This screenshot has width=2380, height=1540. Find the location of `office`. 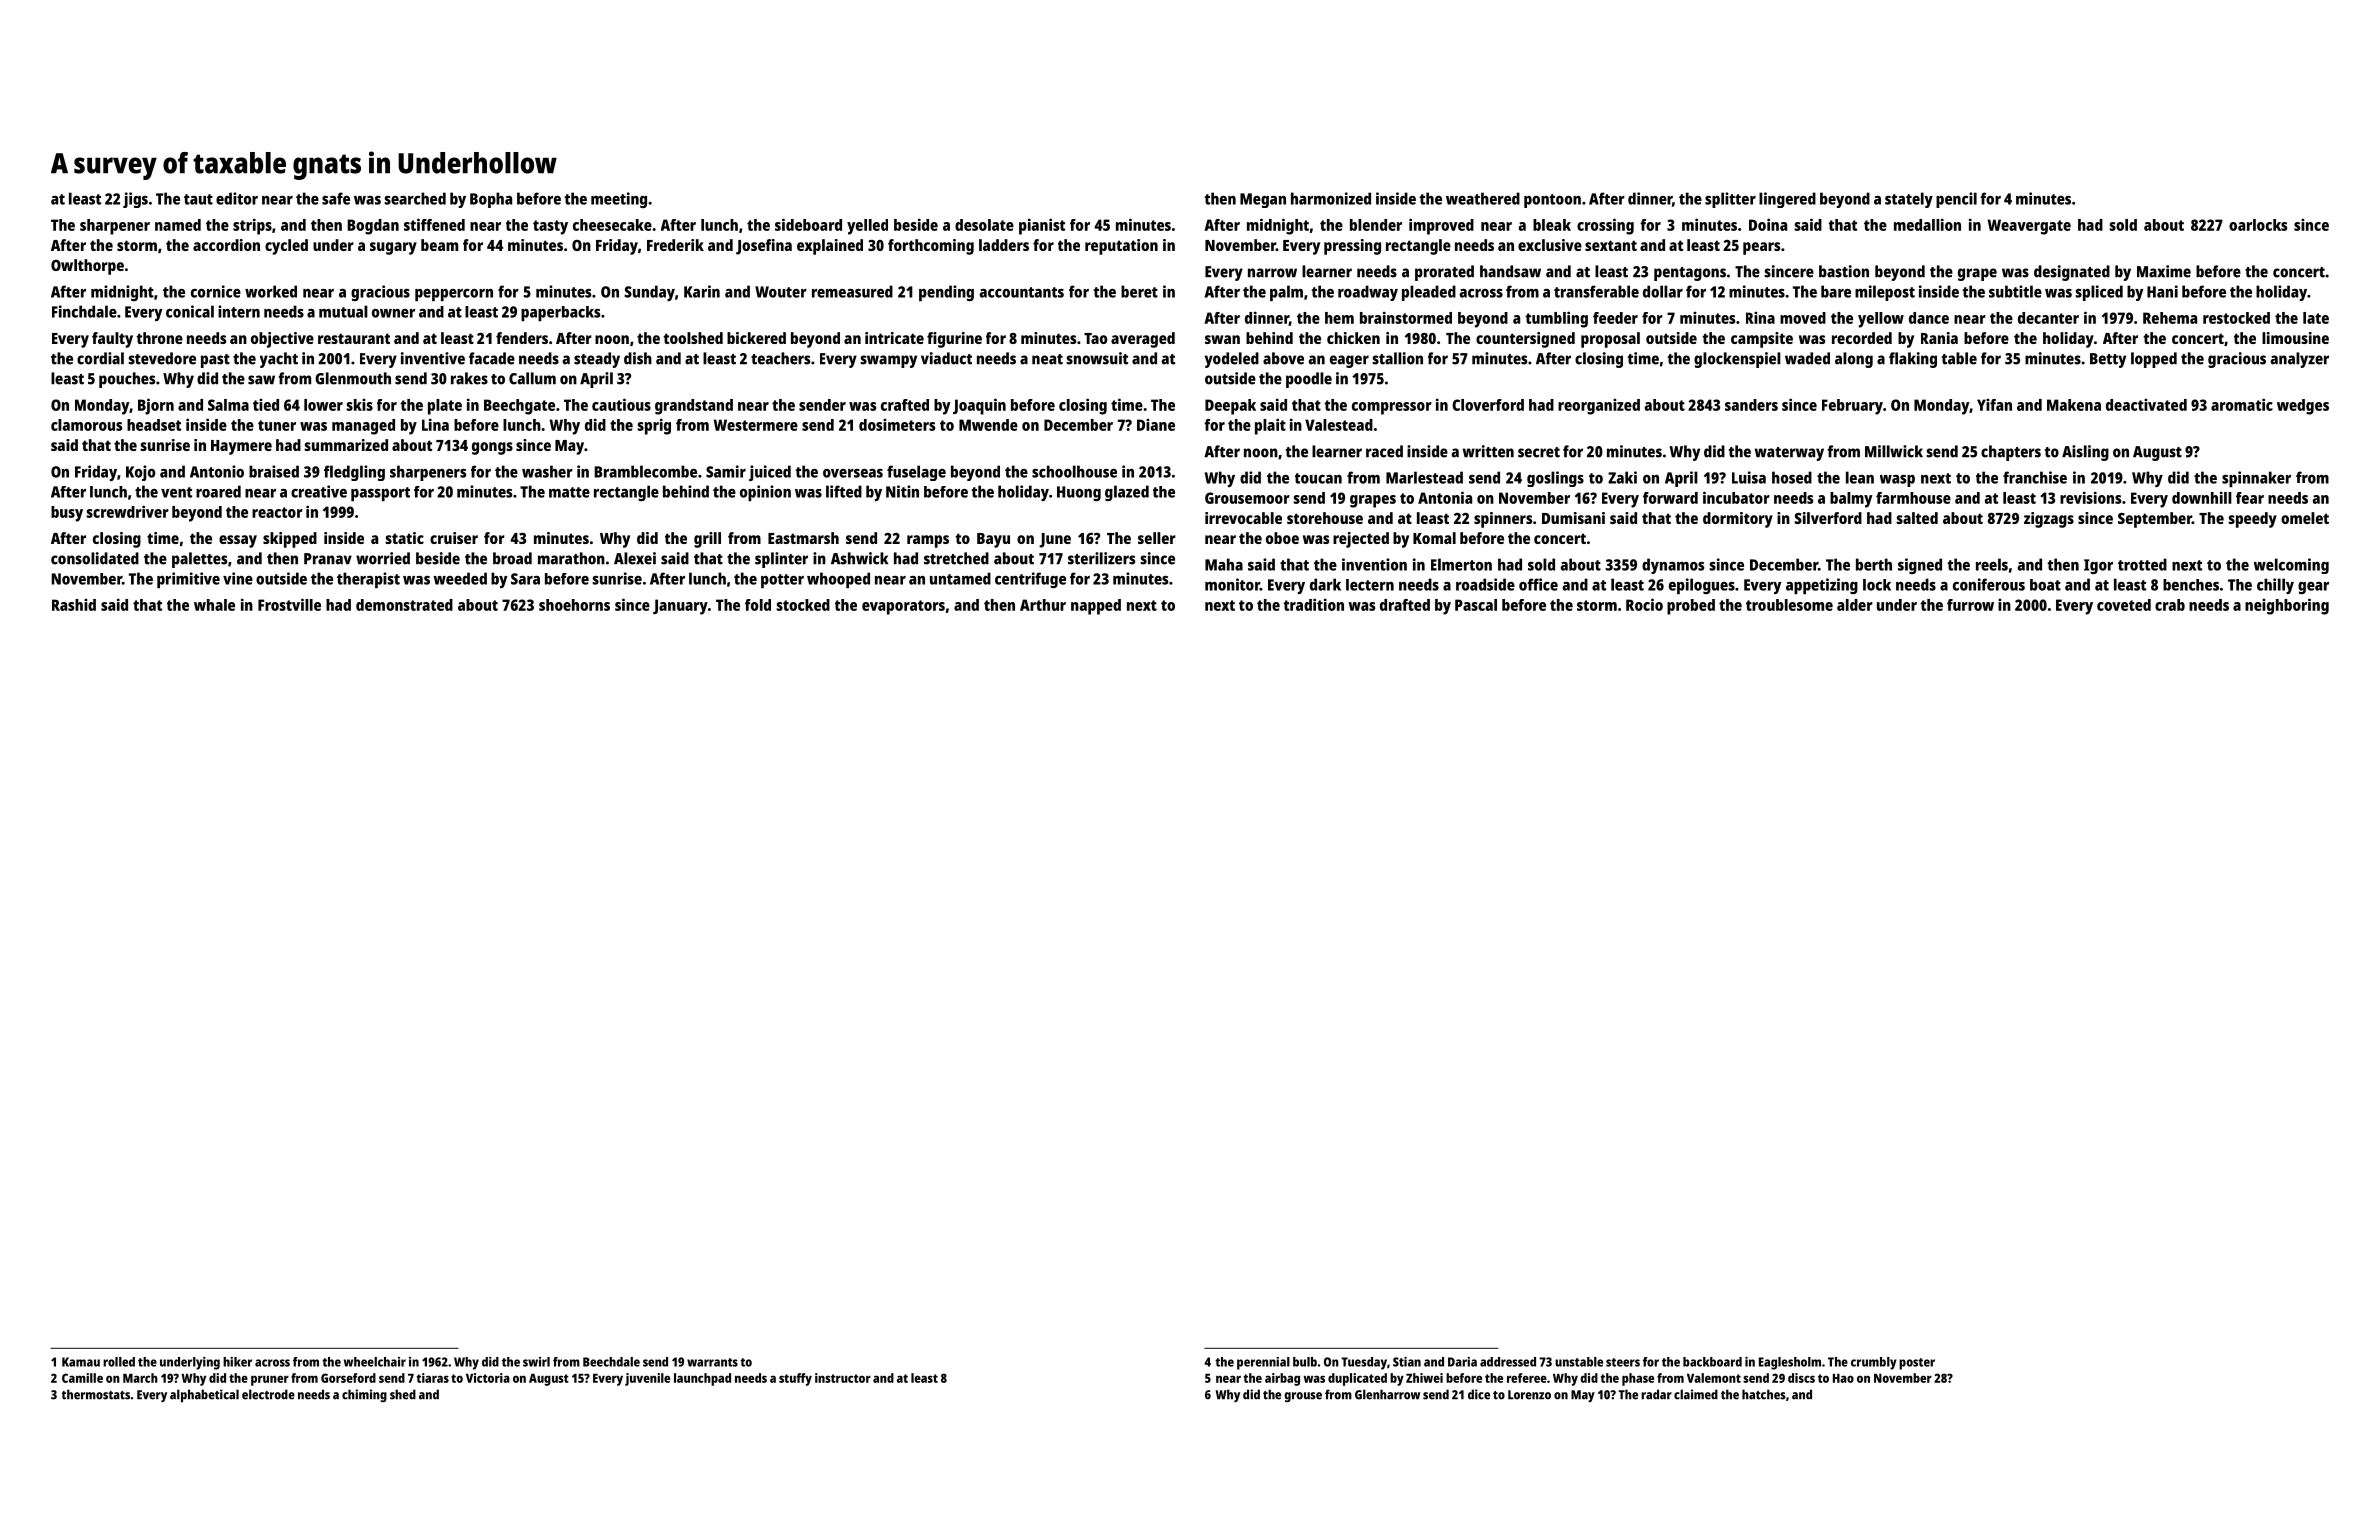

office is located at coordinates (1538, 584).
